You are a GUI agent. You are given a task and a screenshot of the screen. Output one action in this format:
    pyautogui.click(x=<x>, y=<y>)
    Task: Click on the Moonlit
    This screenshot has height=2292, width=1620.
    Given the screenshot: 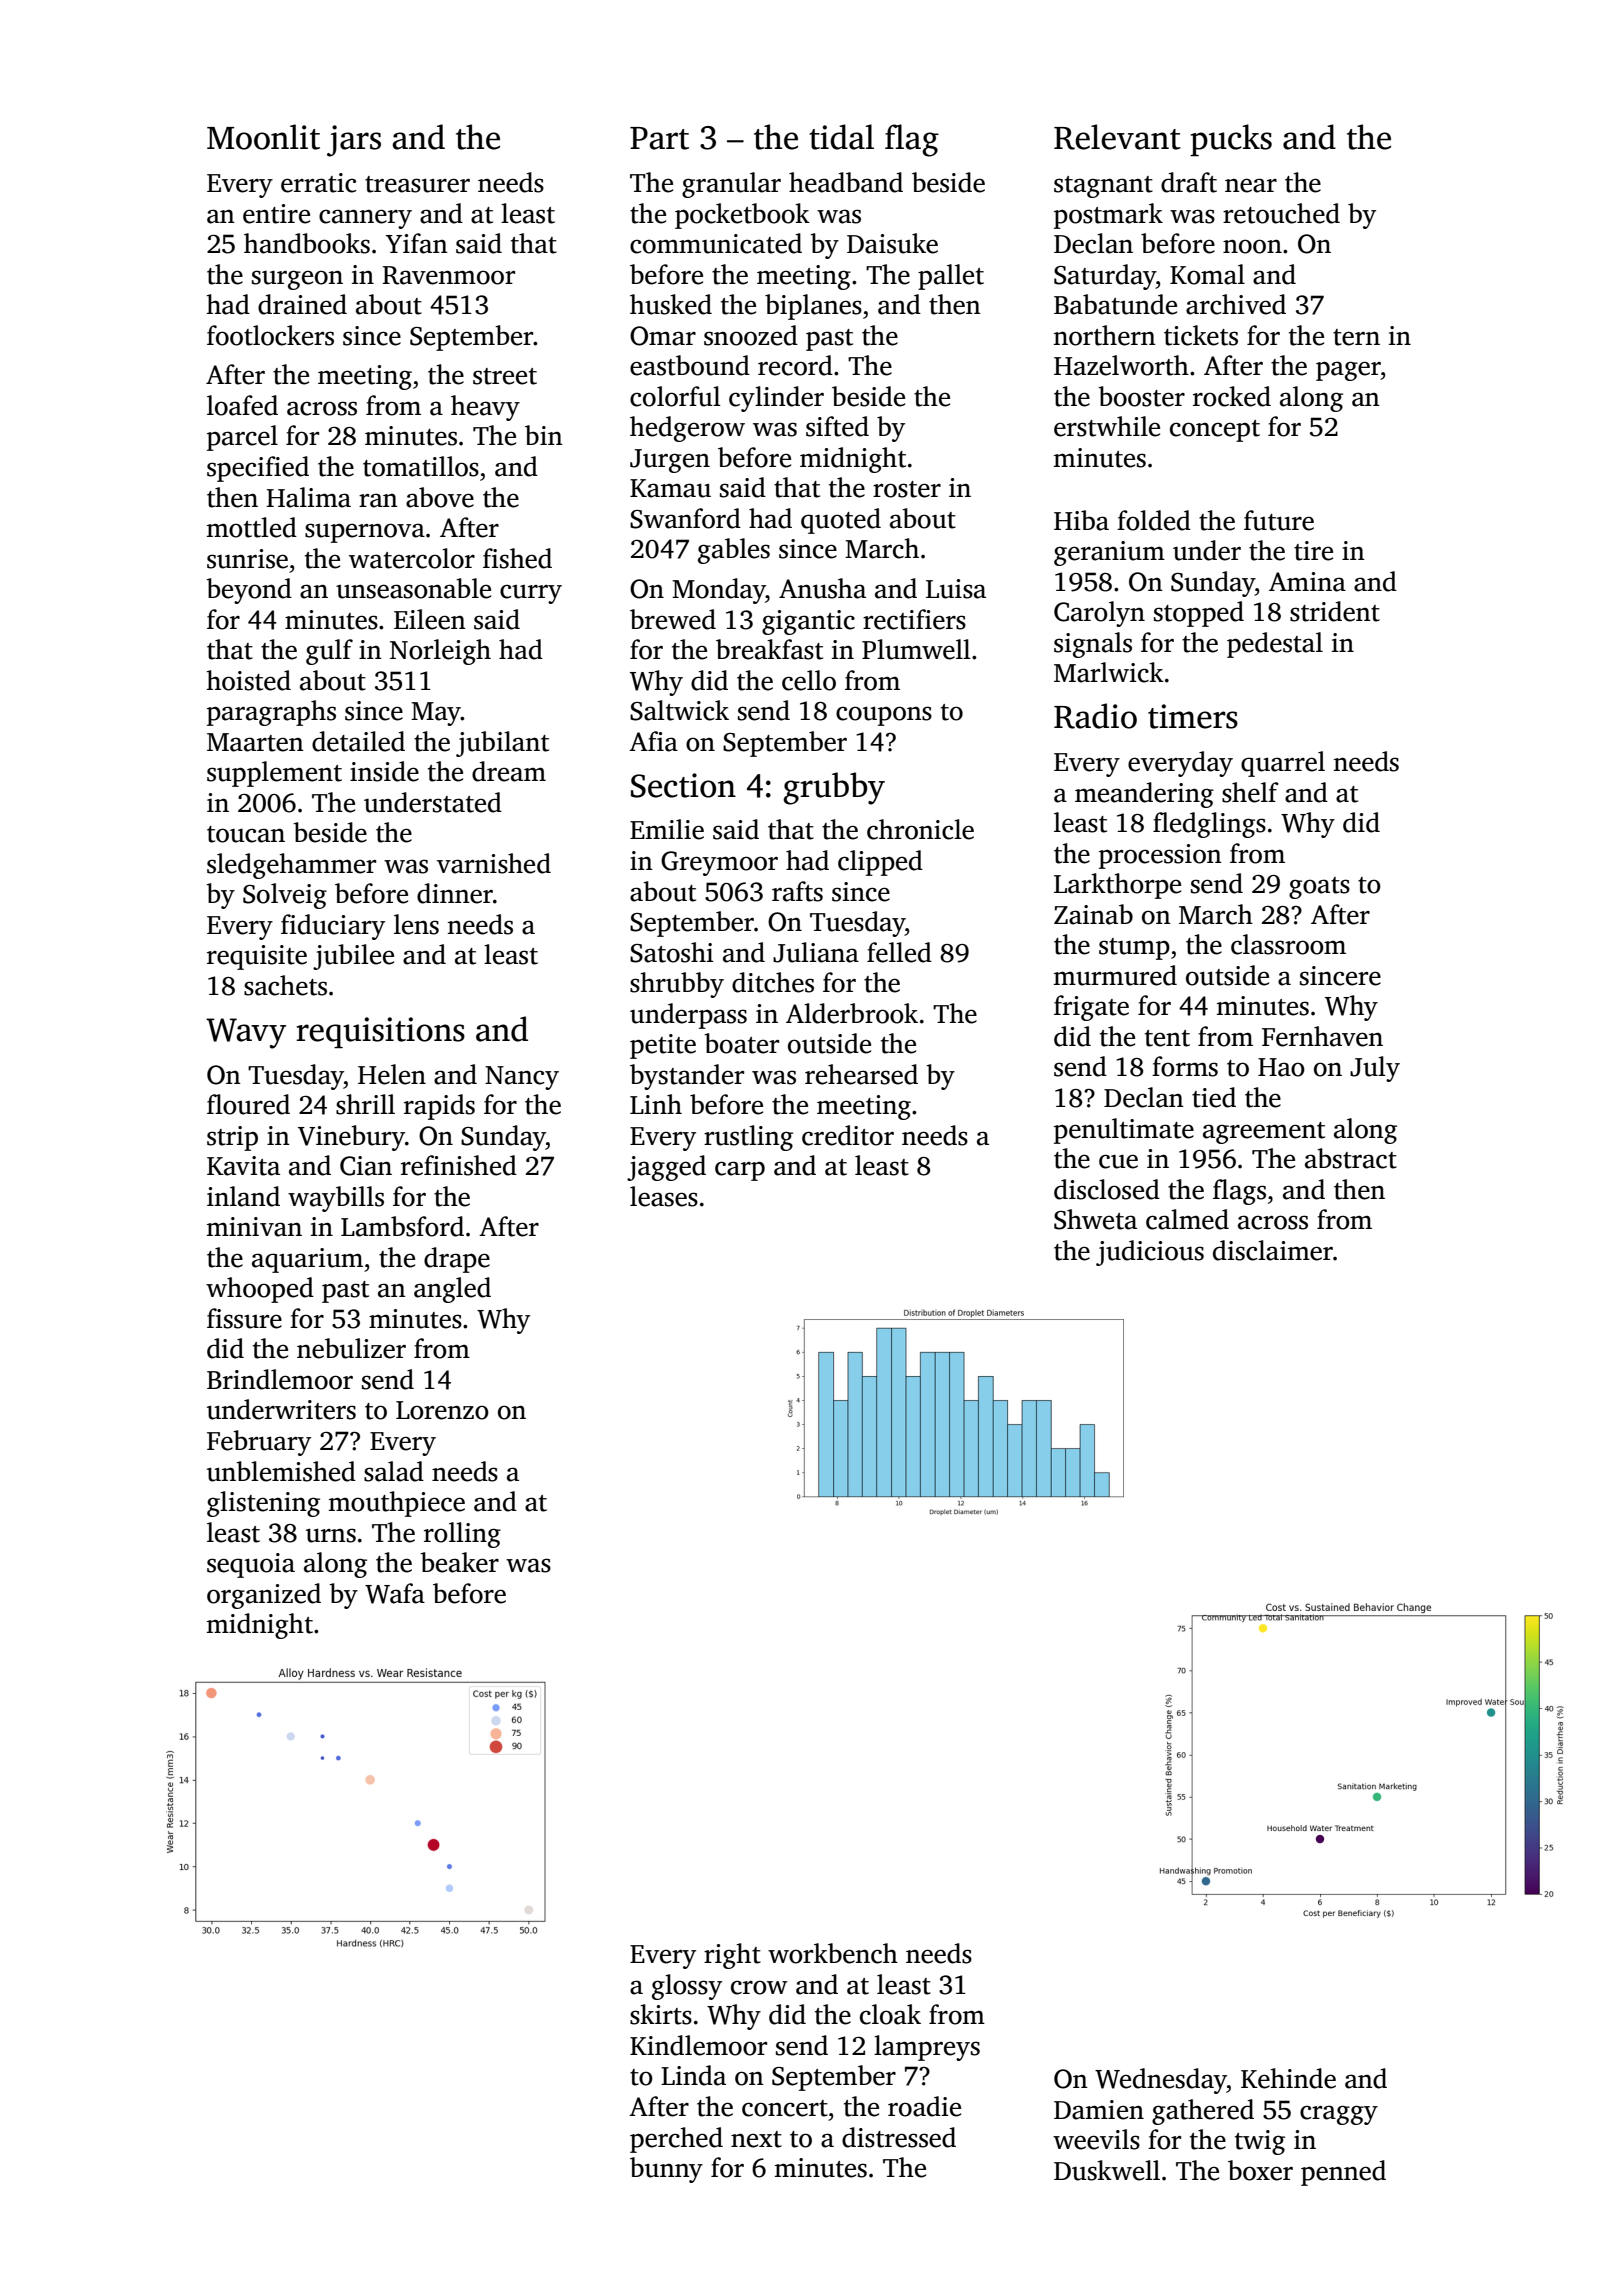 What is the action you would take?
    pyautogui.click(x=263, y=137)
